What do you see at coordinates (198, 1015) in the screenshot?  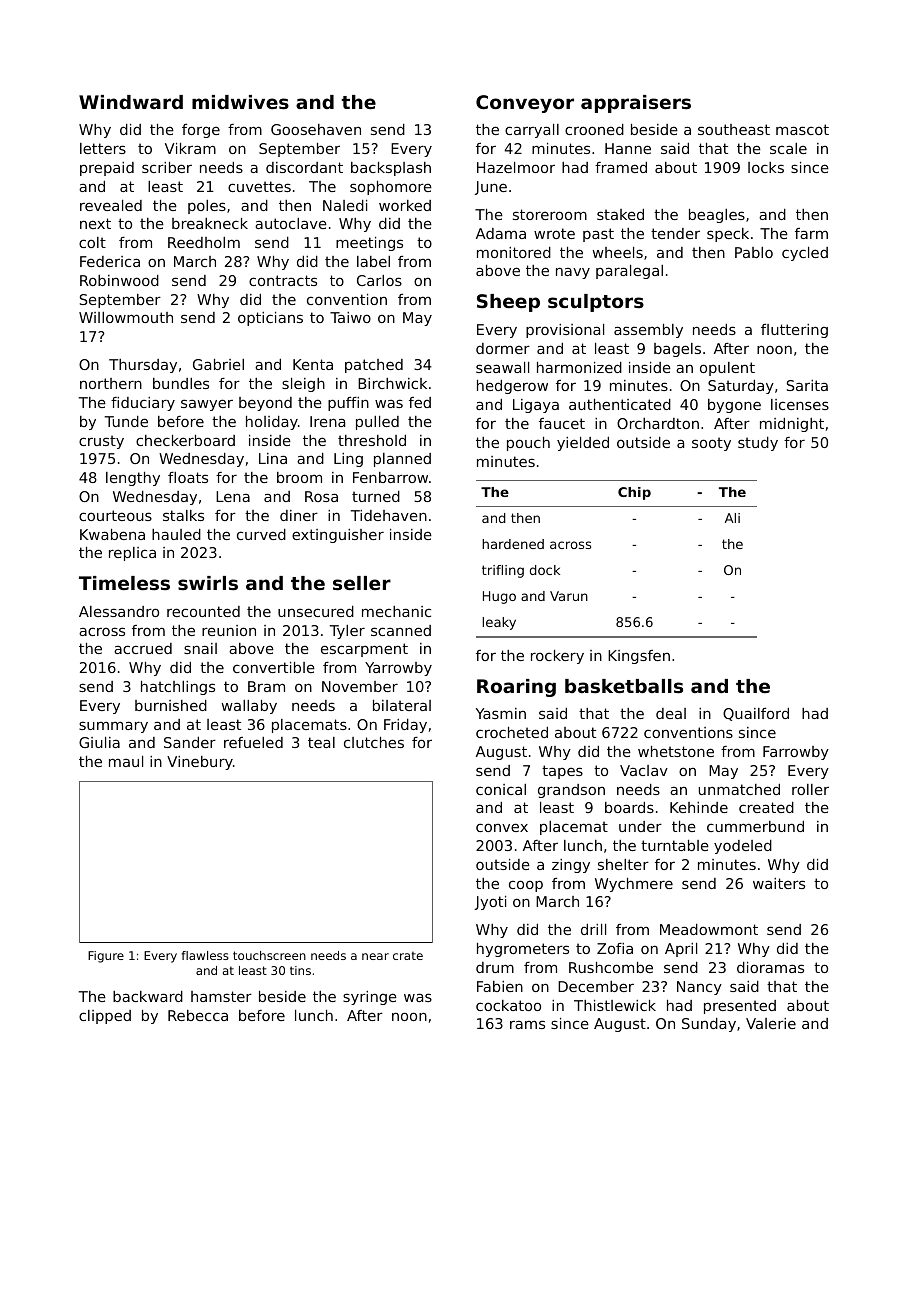 I see `Rebecca` at bounding box center [198, 1015].
